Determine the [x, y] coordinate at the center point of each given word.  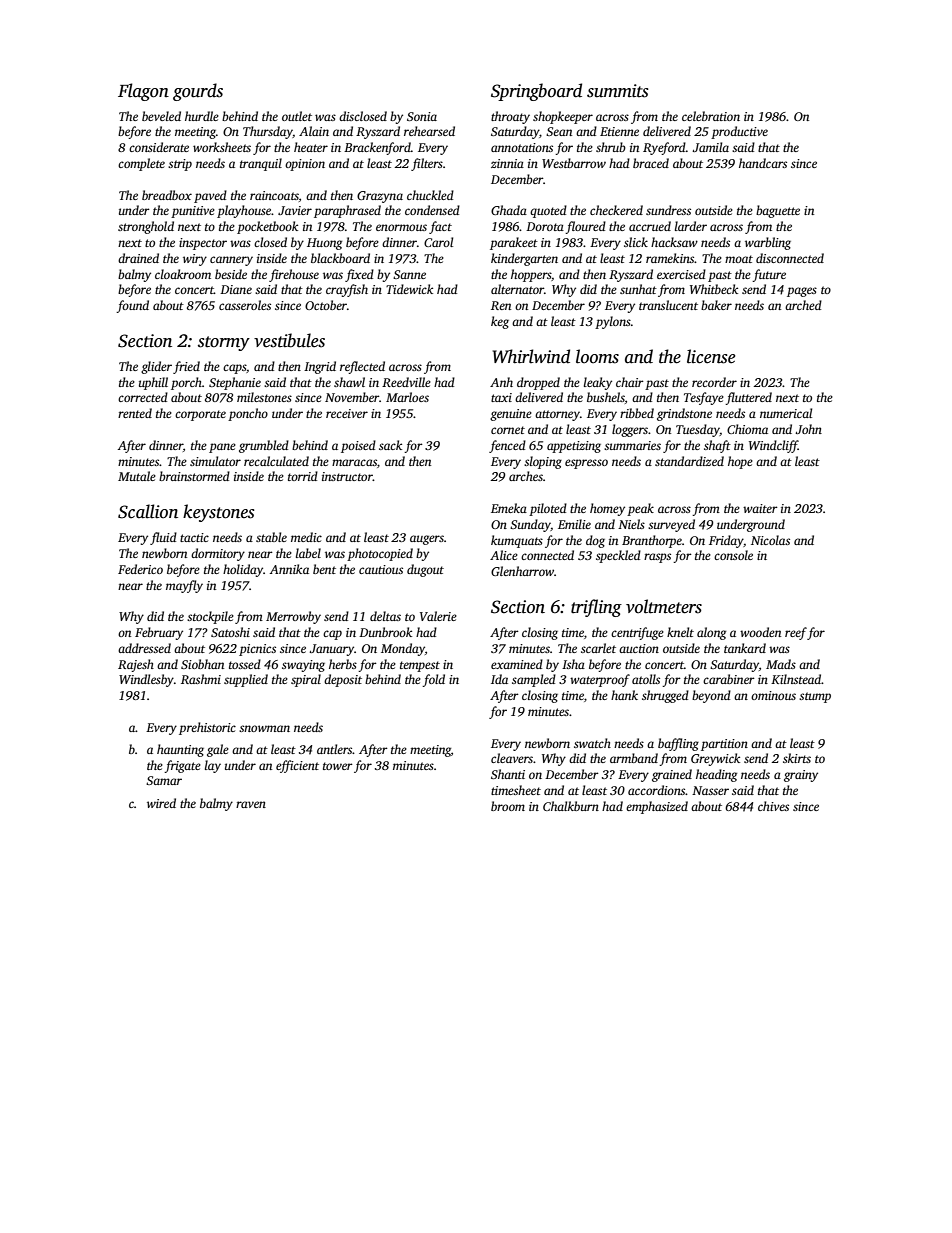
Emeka [509, 508]
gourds [198, 92]
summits [618, 91]
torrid [303, 476]
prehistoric [207, 728]
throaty [510, 117]
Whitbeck [714, 289]
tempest [420, 666]
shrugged [665, 696]
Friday [726, 541]
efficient [297, 766]
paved [210, 196]
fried [186, 367]
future [769, 275]
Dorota [545, 226]
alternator [517, 289]
